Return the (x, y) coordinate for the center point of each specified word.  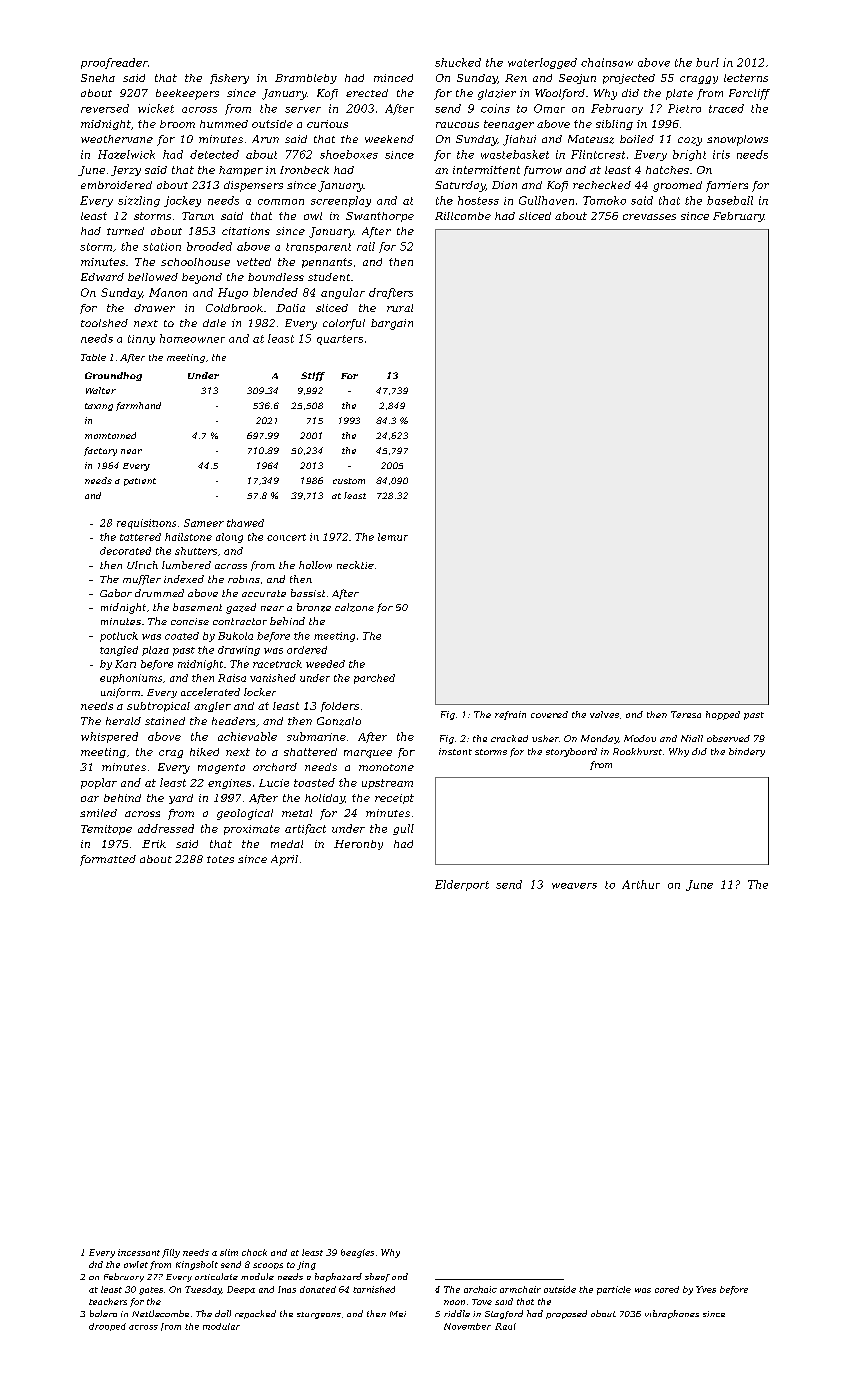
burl (707, 62)
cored (667, 1289)
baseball (730, 200)
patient (140, 482)
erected (367, 93)
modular (221, 1326)
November (467, 1326)
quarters (340, 340)
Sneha (98, 78)
